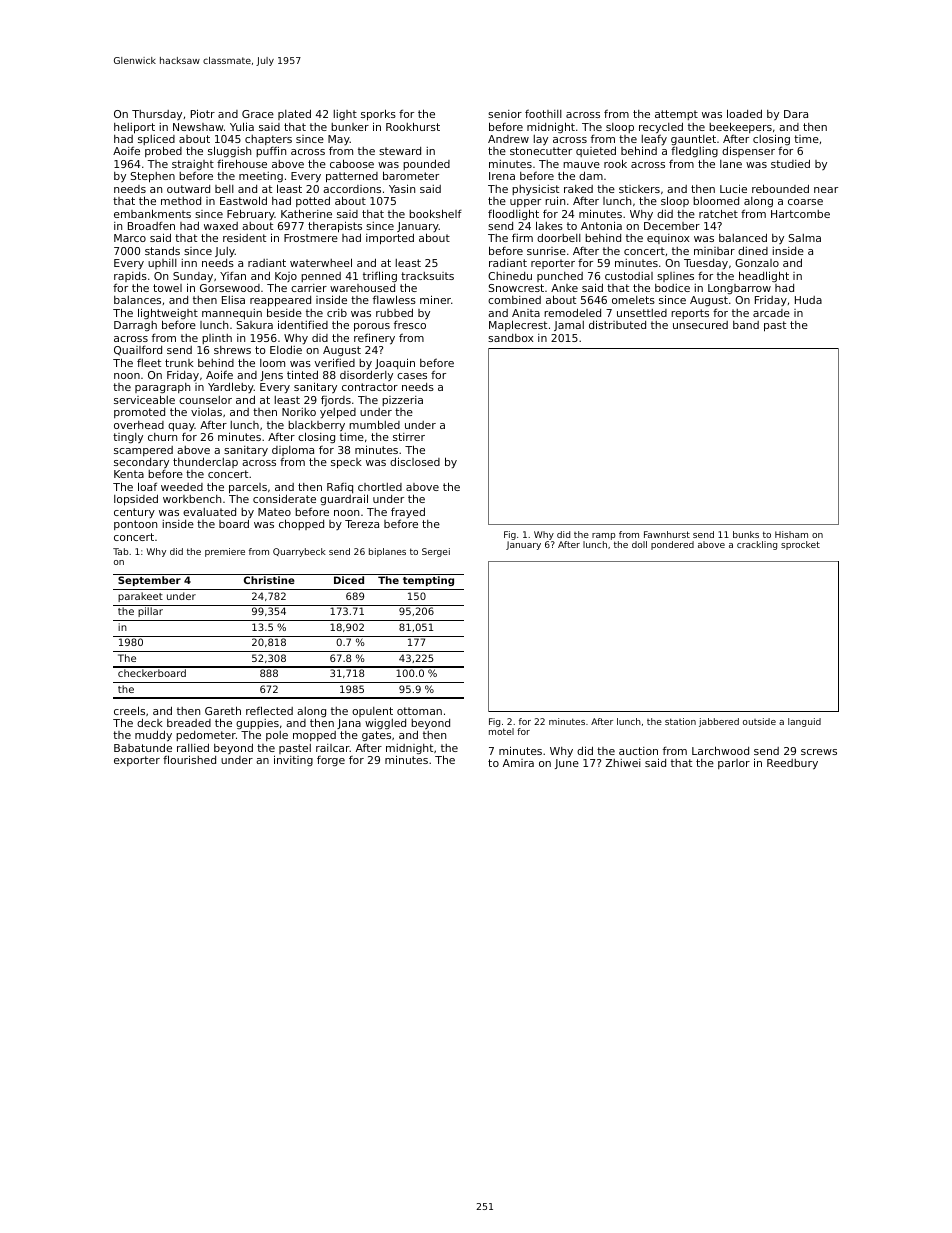 This screenshot has width=952, height=1233. Describe the element at coordinates (796, 114) in the screenshot. I see `Dara` at that location.
